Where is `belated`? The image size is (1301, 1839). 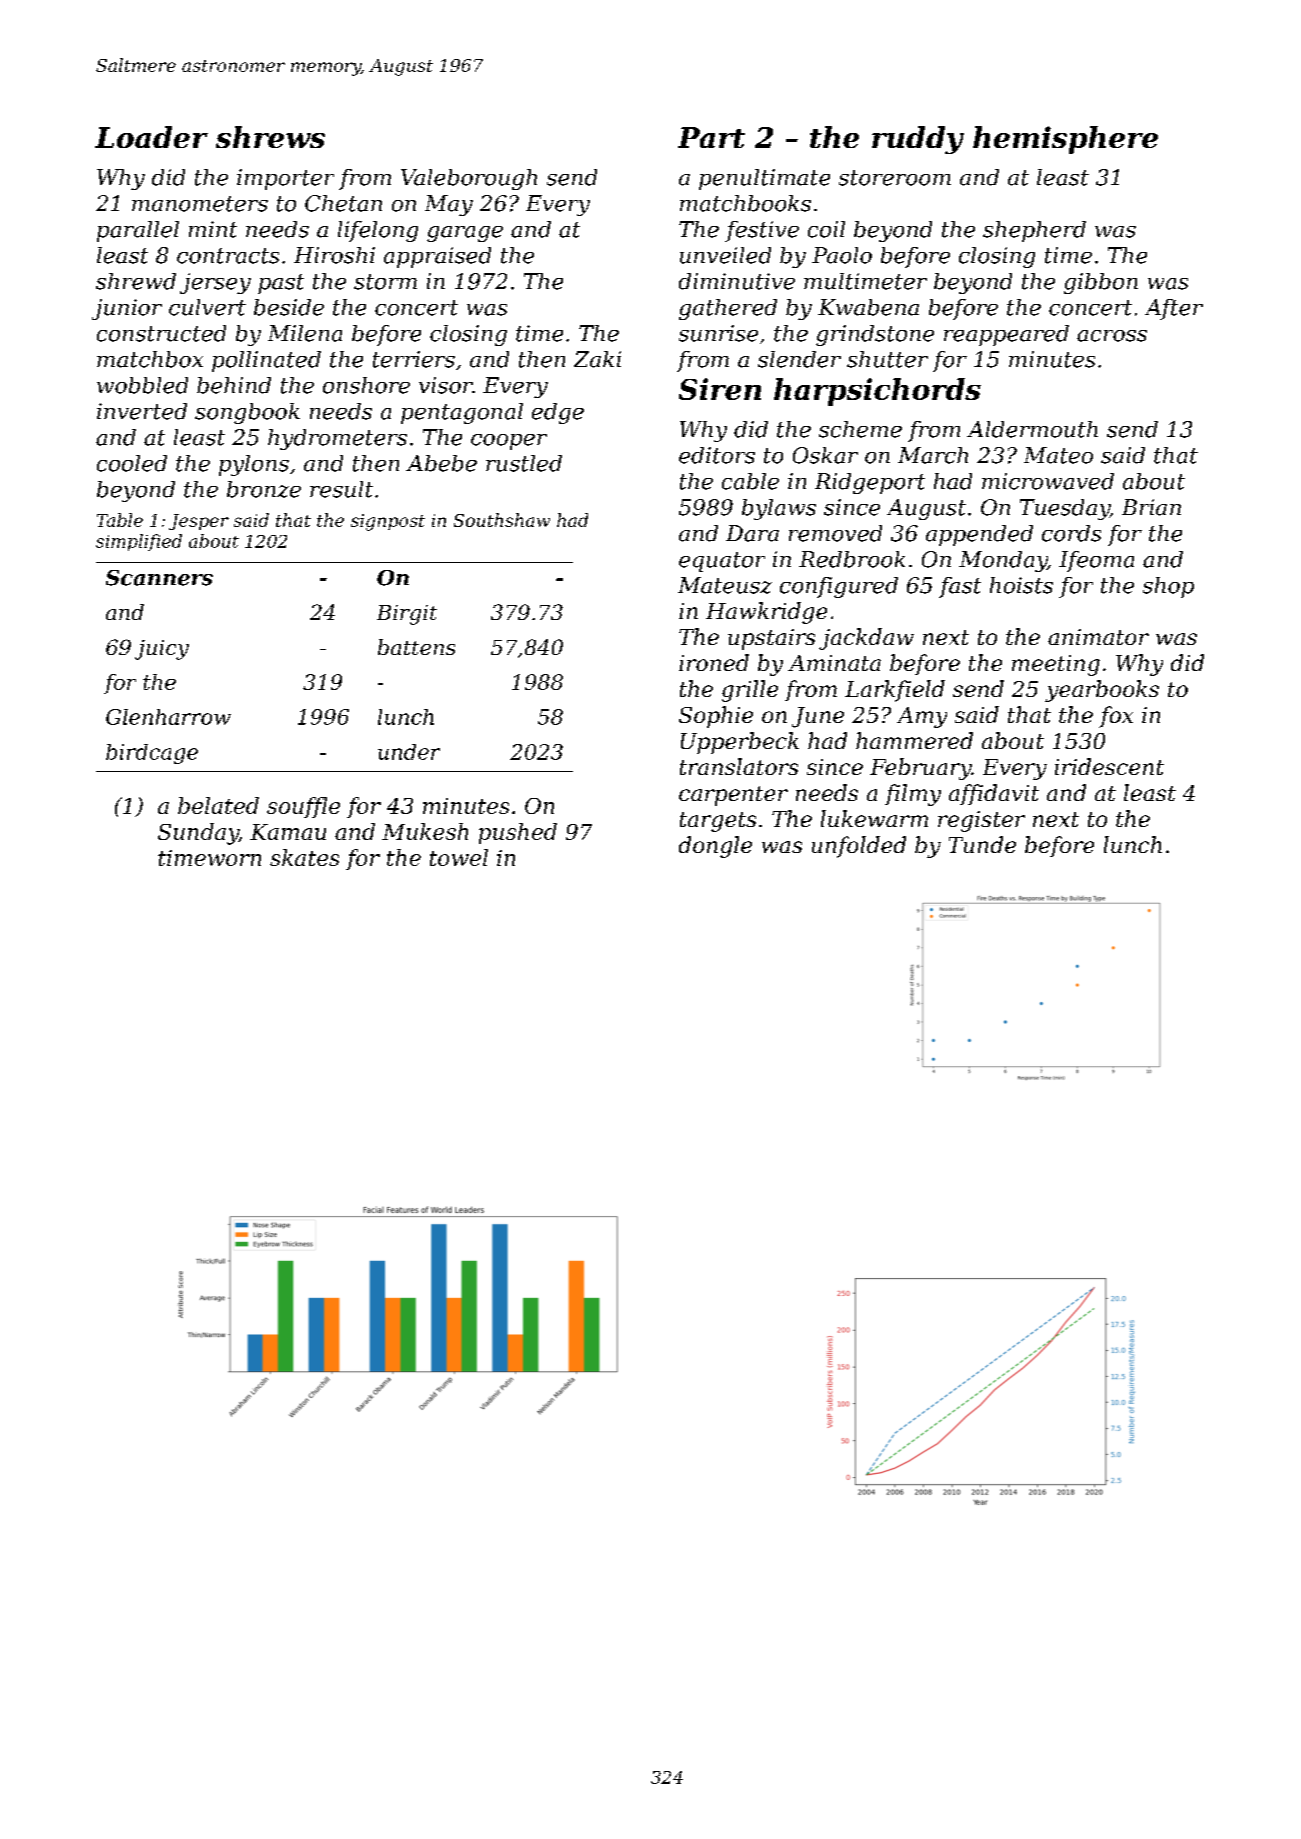 belated is located at coordinates (218, 805).
